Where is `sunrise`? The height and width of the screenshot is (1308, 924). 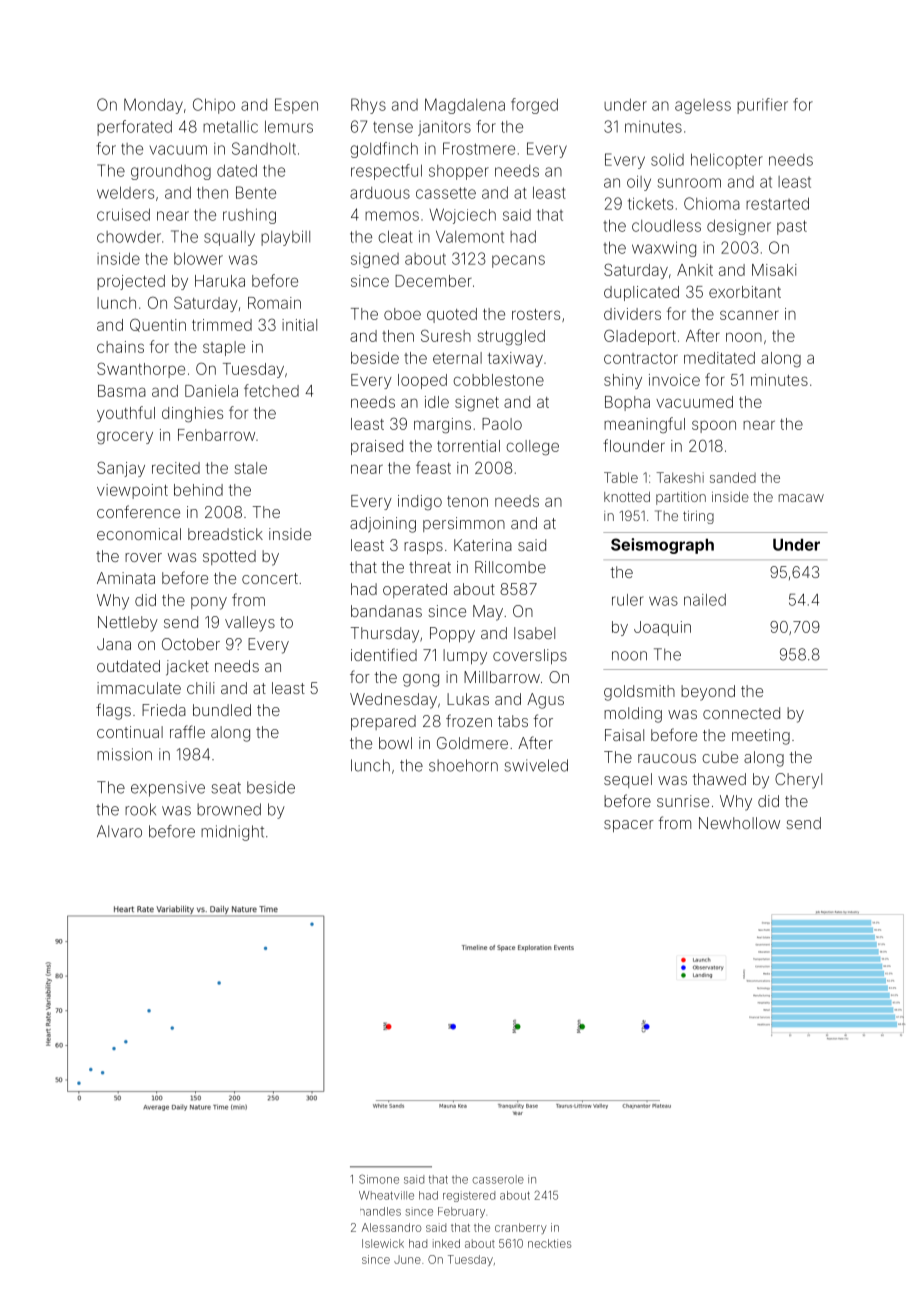 sunrise is located at coordinates (683, 801).
